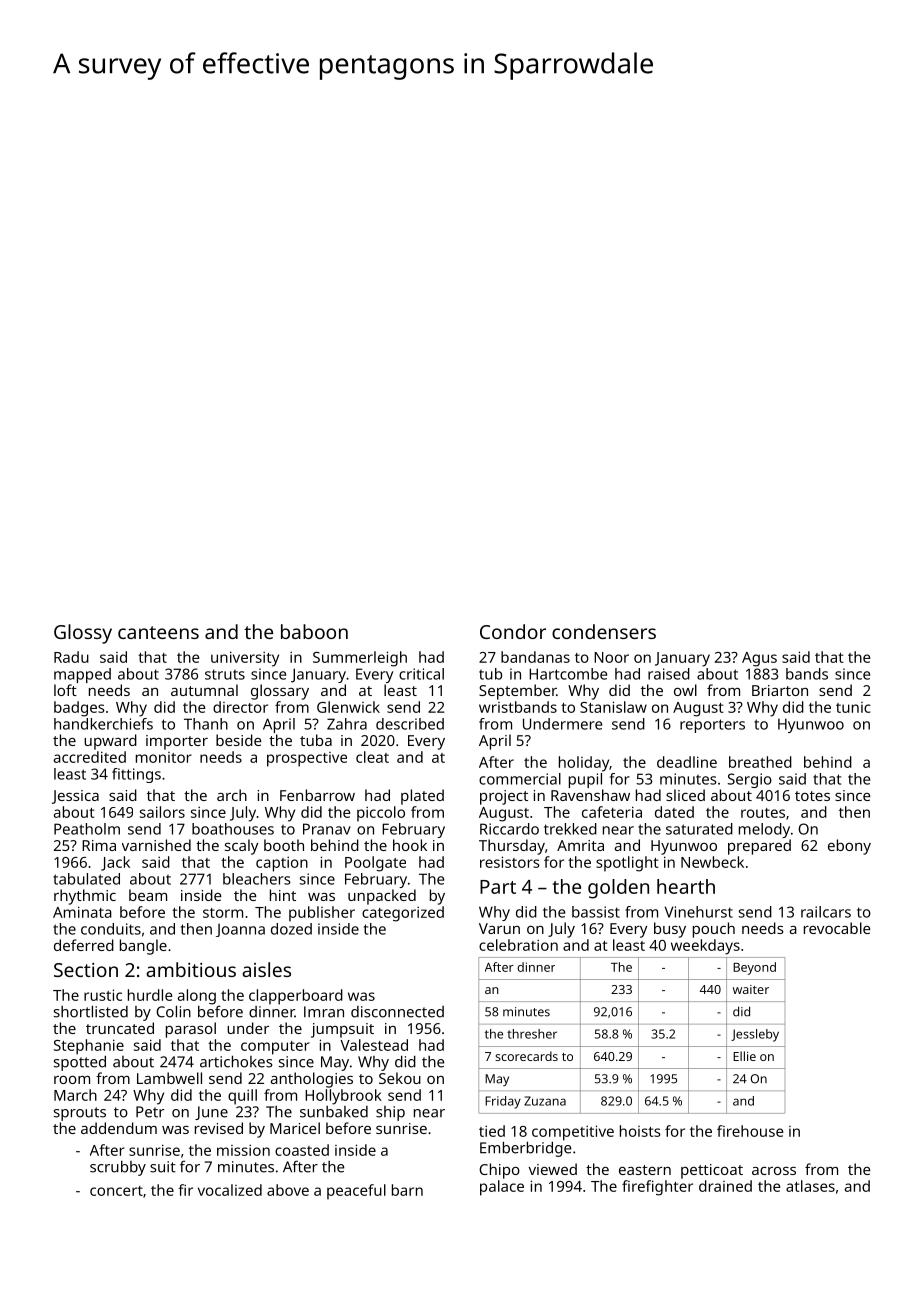 The width and height of the document is (924, 1308). What do you see at coordinates (116, 1191) in the document?
I see `concert` at bounding box center [116, 1191].
